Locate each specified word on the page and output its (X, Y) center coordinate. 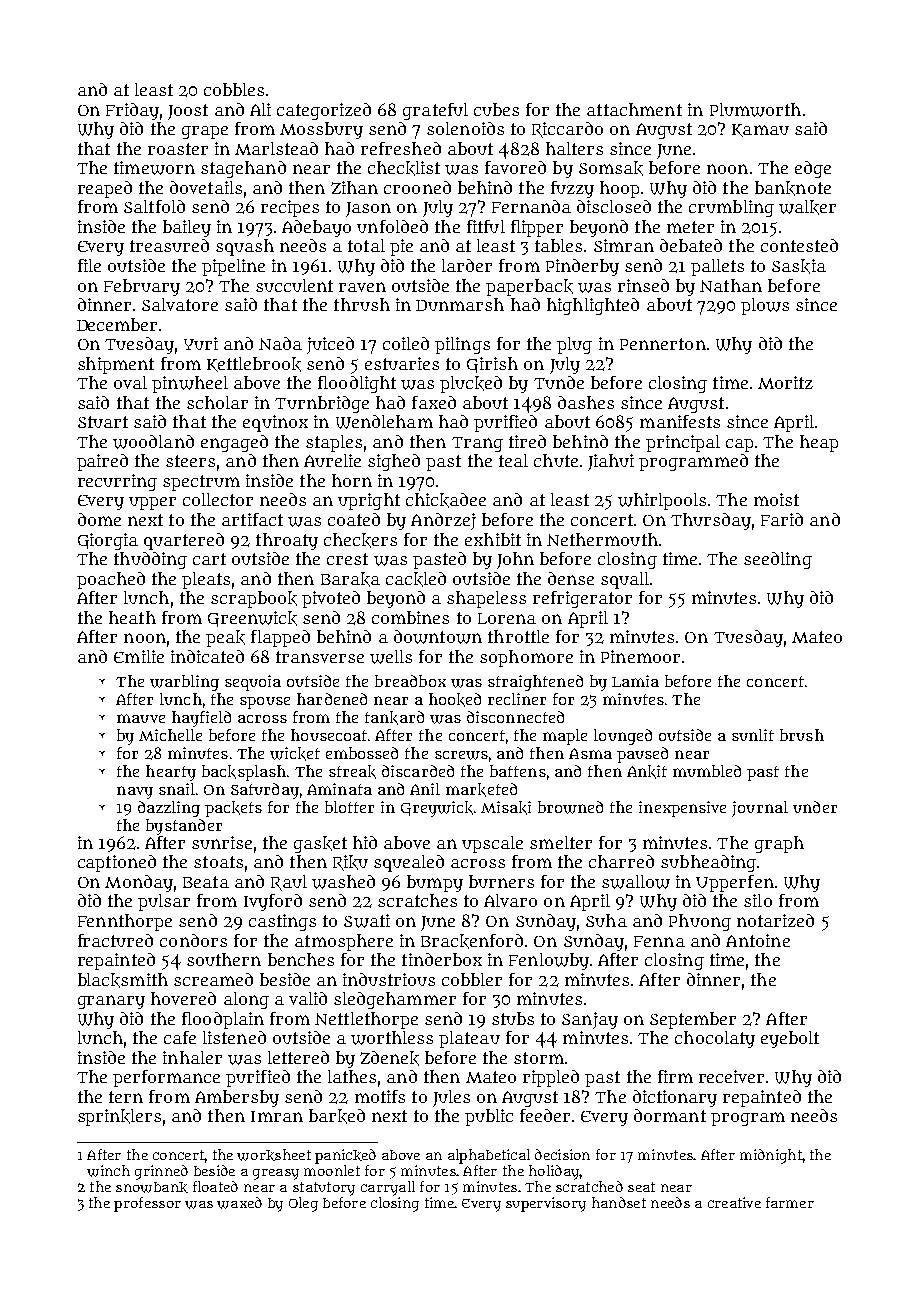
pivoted (331, 599)
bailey (187, 228)
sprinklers (119, 1117)
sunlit (753, 735)
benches (301, 959)
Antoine (758, 940)
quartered (184, 541)
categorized (324, 111)
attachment (634, 109)
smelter (561, 842)
